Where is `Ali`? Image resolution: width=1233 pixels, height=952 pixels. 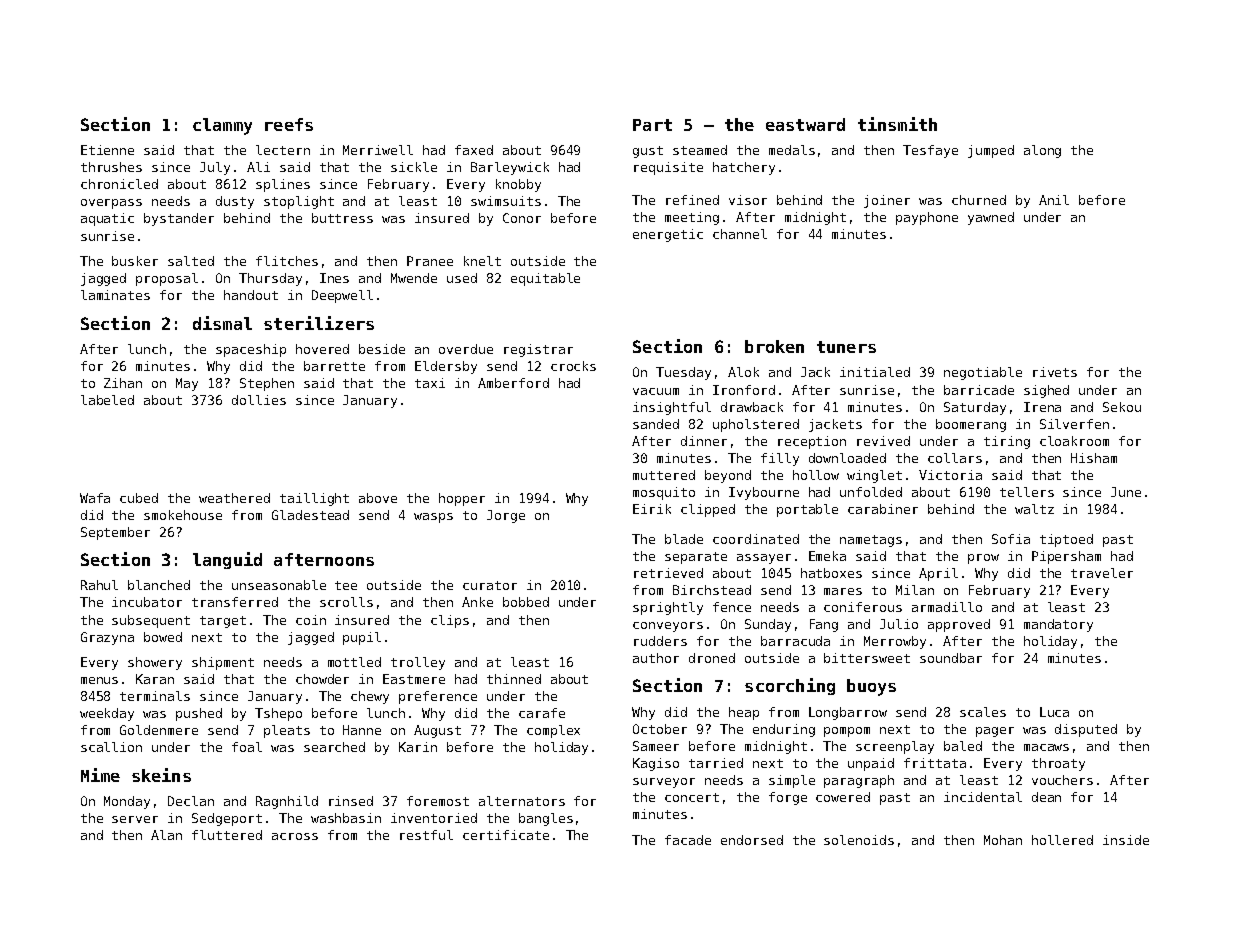
Ali is located at coordinates (258, 167).
